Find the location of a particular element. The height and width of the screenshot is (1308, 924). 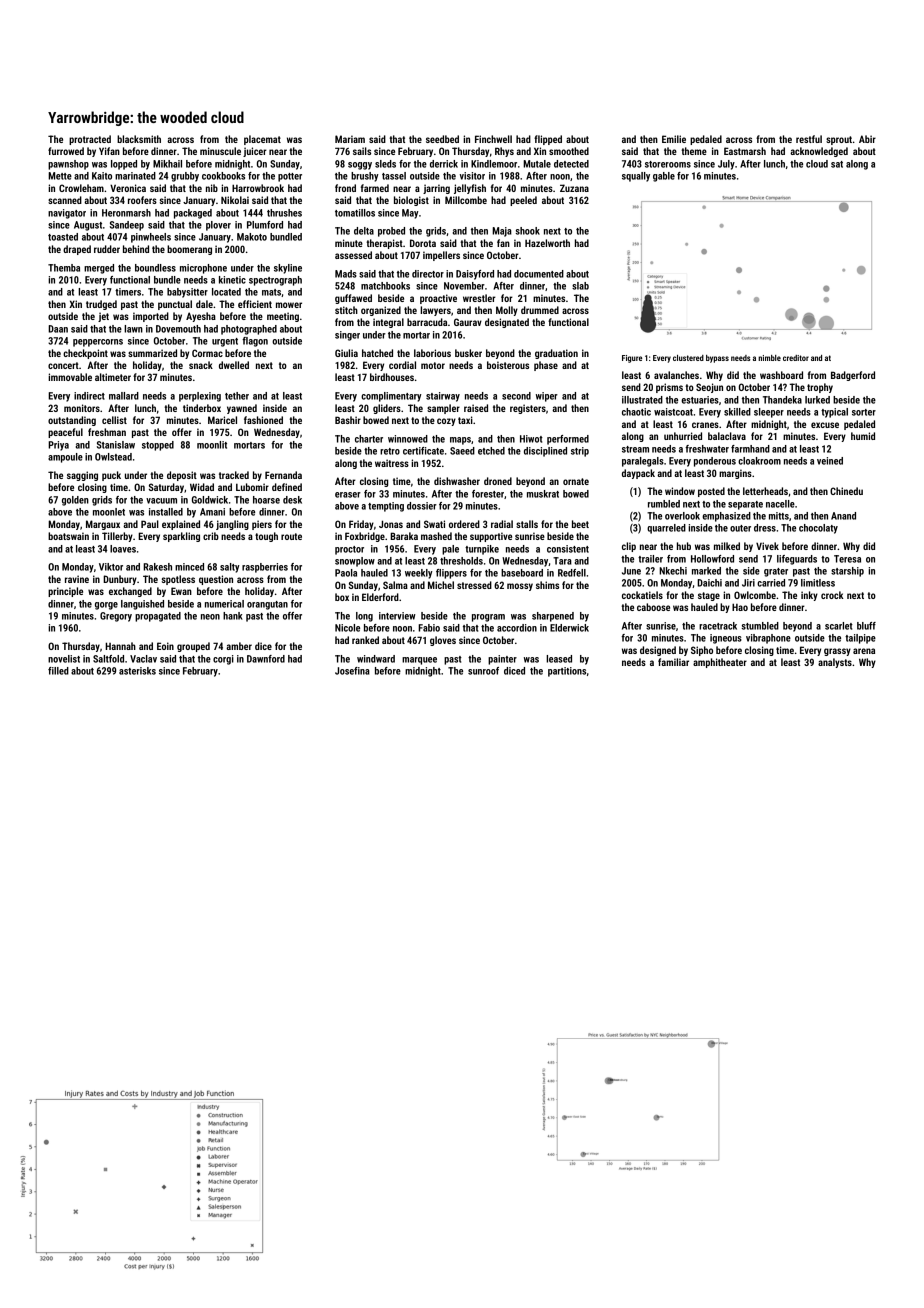

hatched is located at coordinates (377, 353).
